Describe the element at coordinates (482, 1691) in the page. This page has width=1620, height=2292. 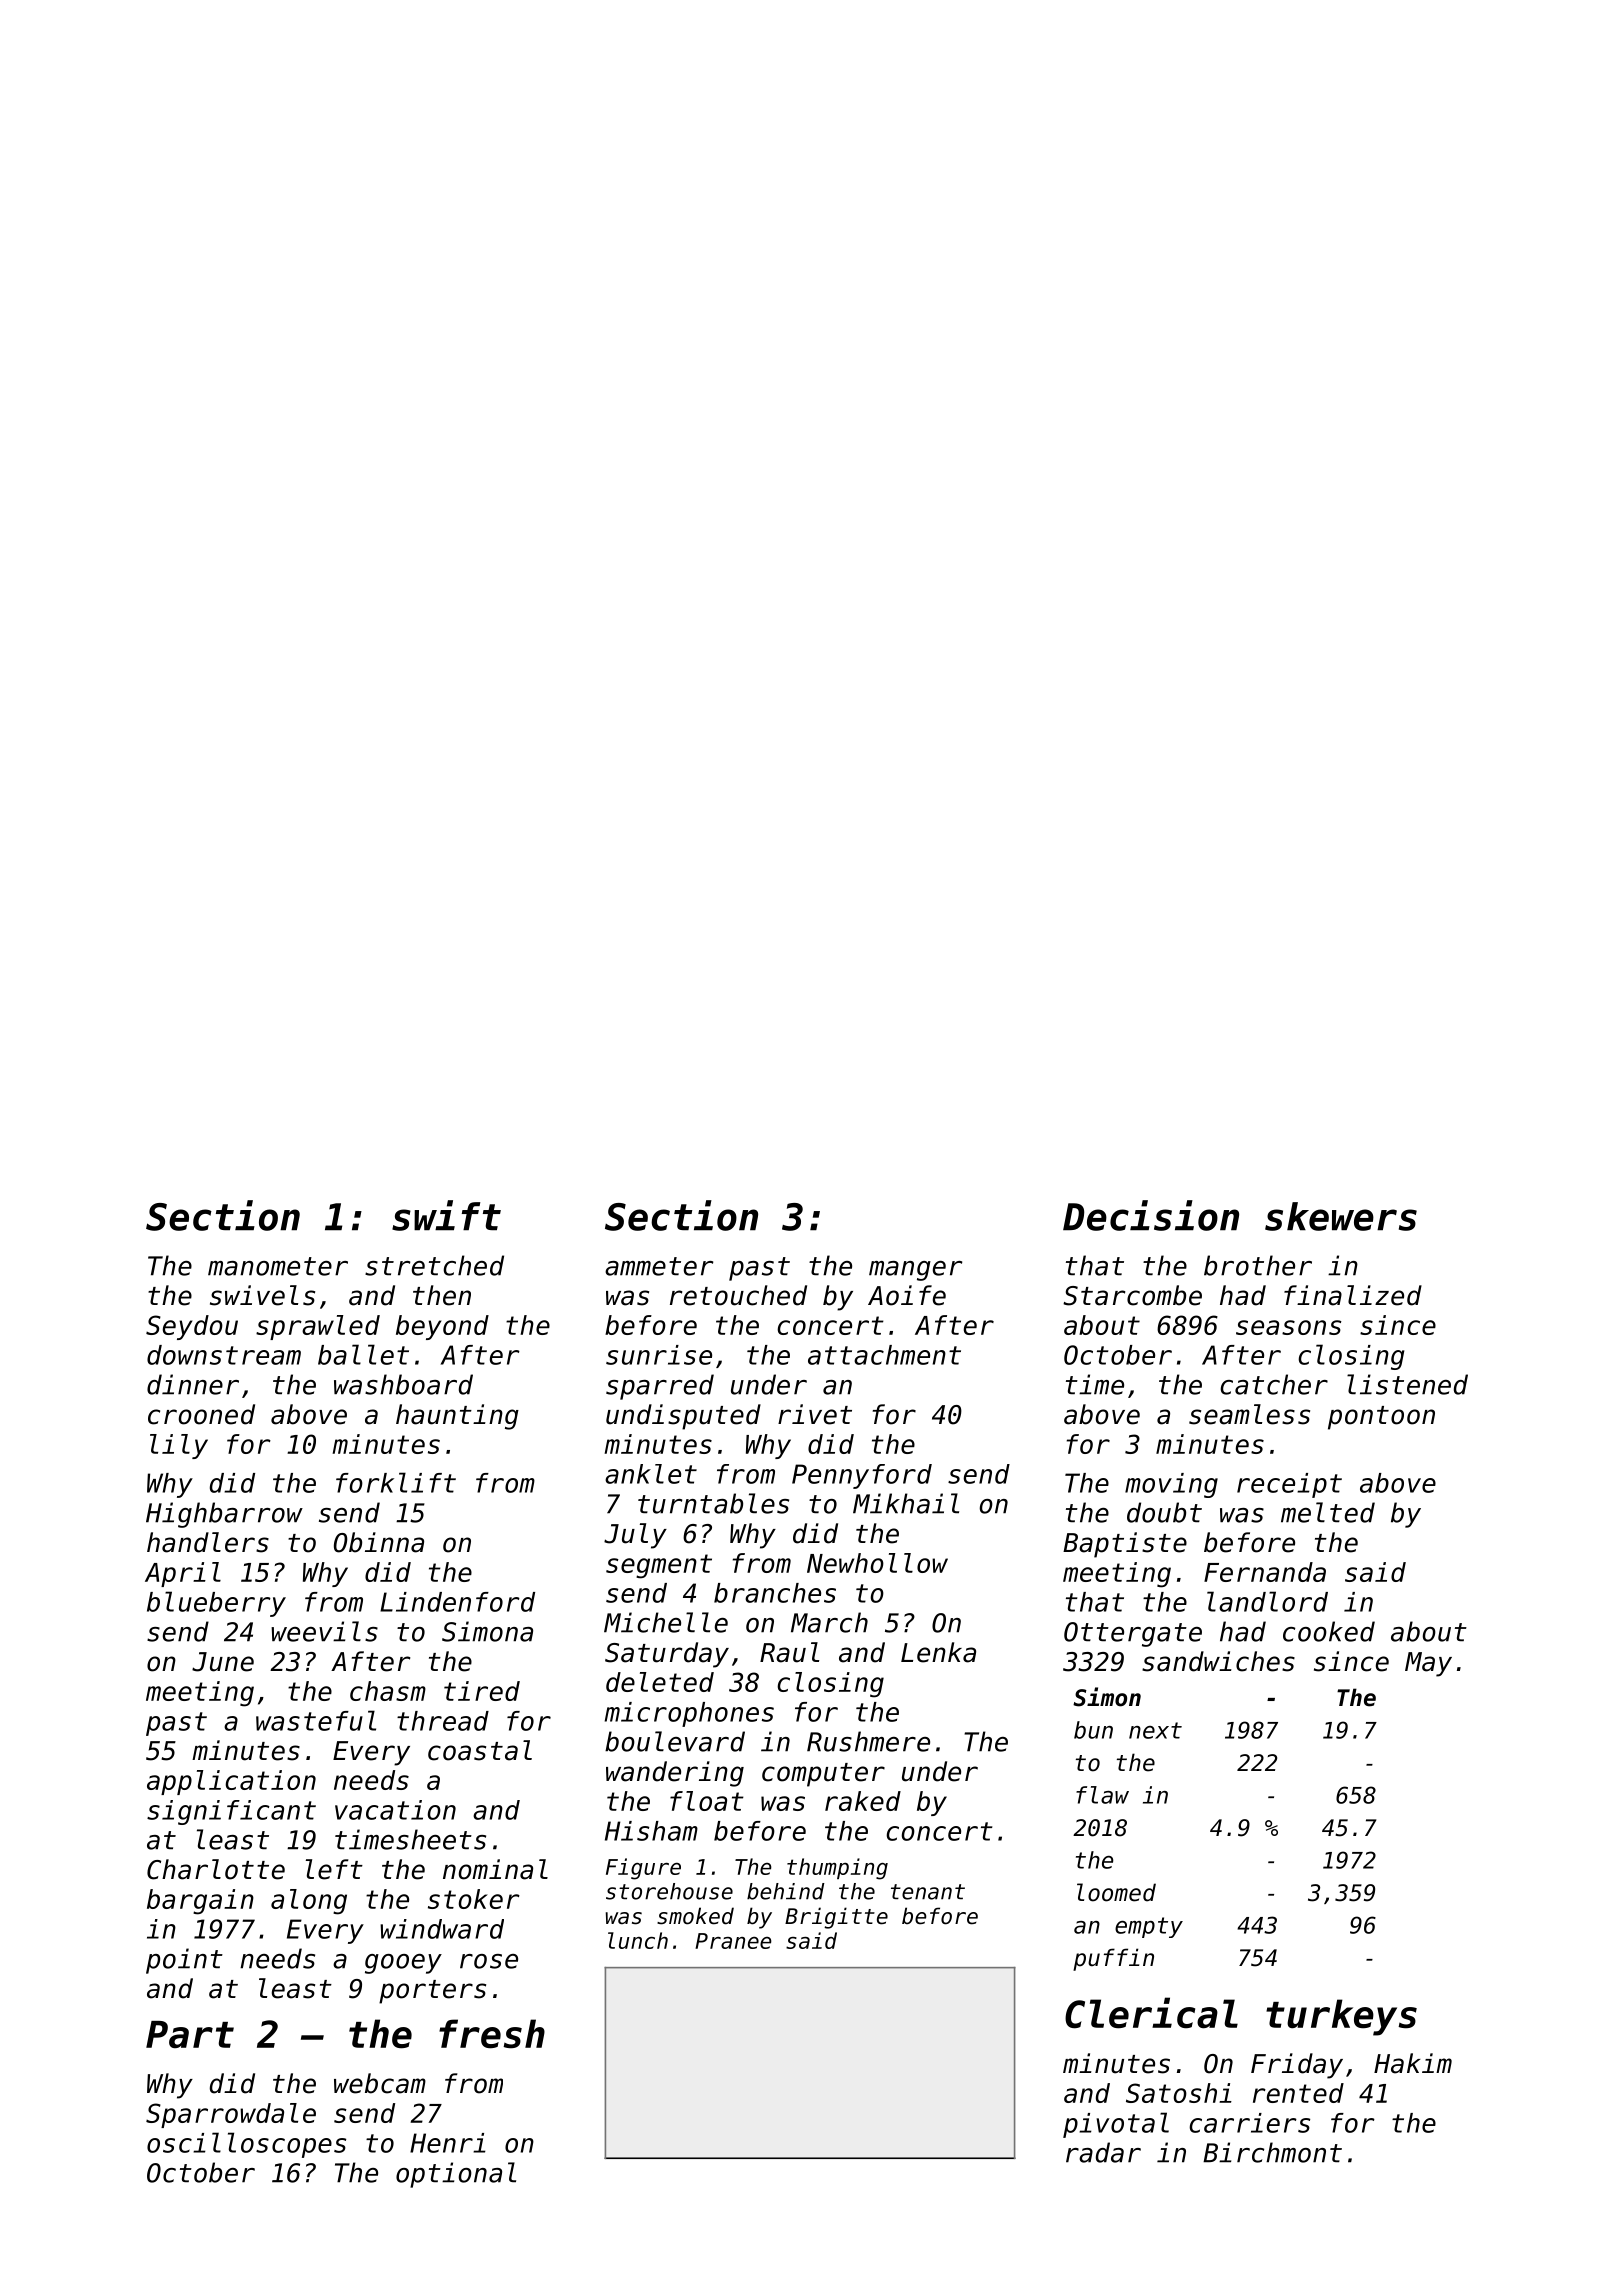
I see `tired` at that location.
